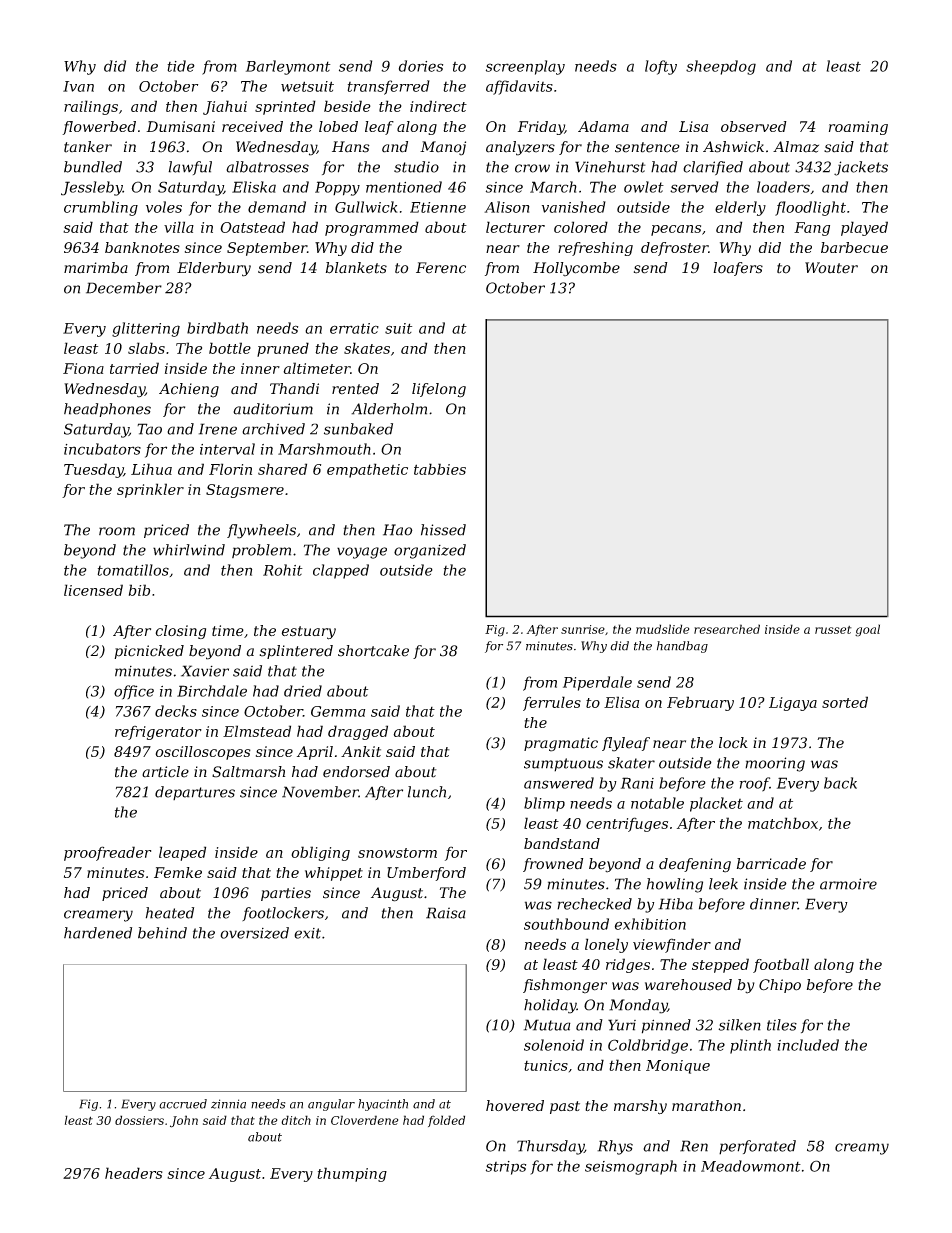  Describe the element at coordinates (662, 629) in the screenshot. I see `mudslide` at that location.
